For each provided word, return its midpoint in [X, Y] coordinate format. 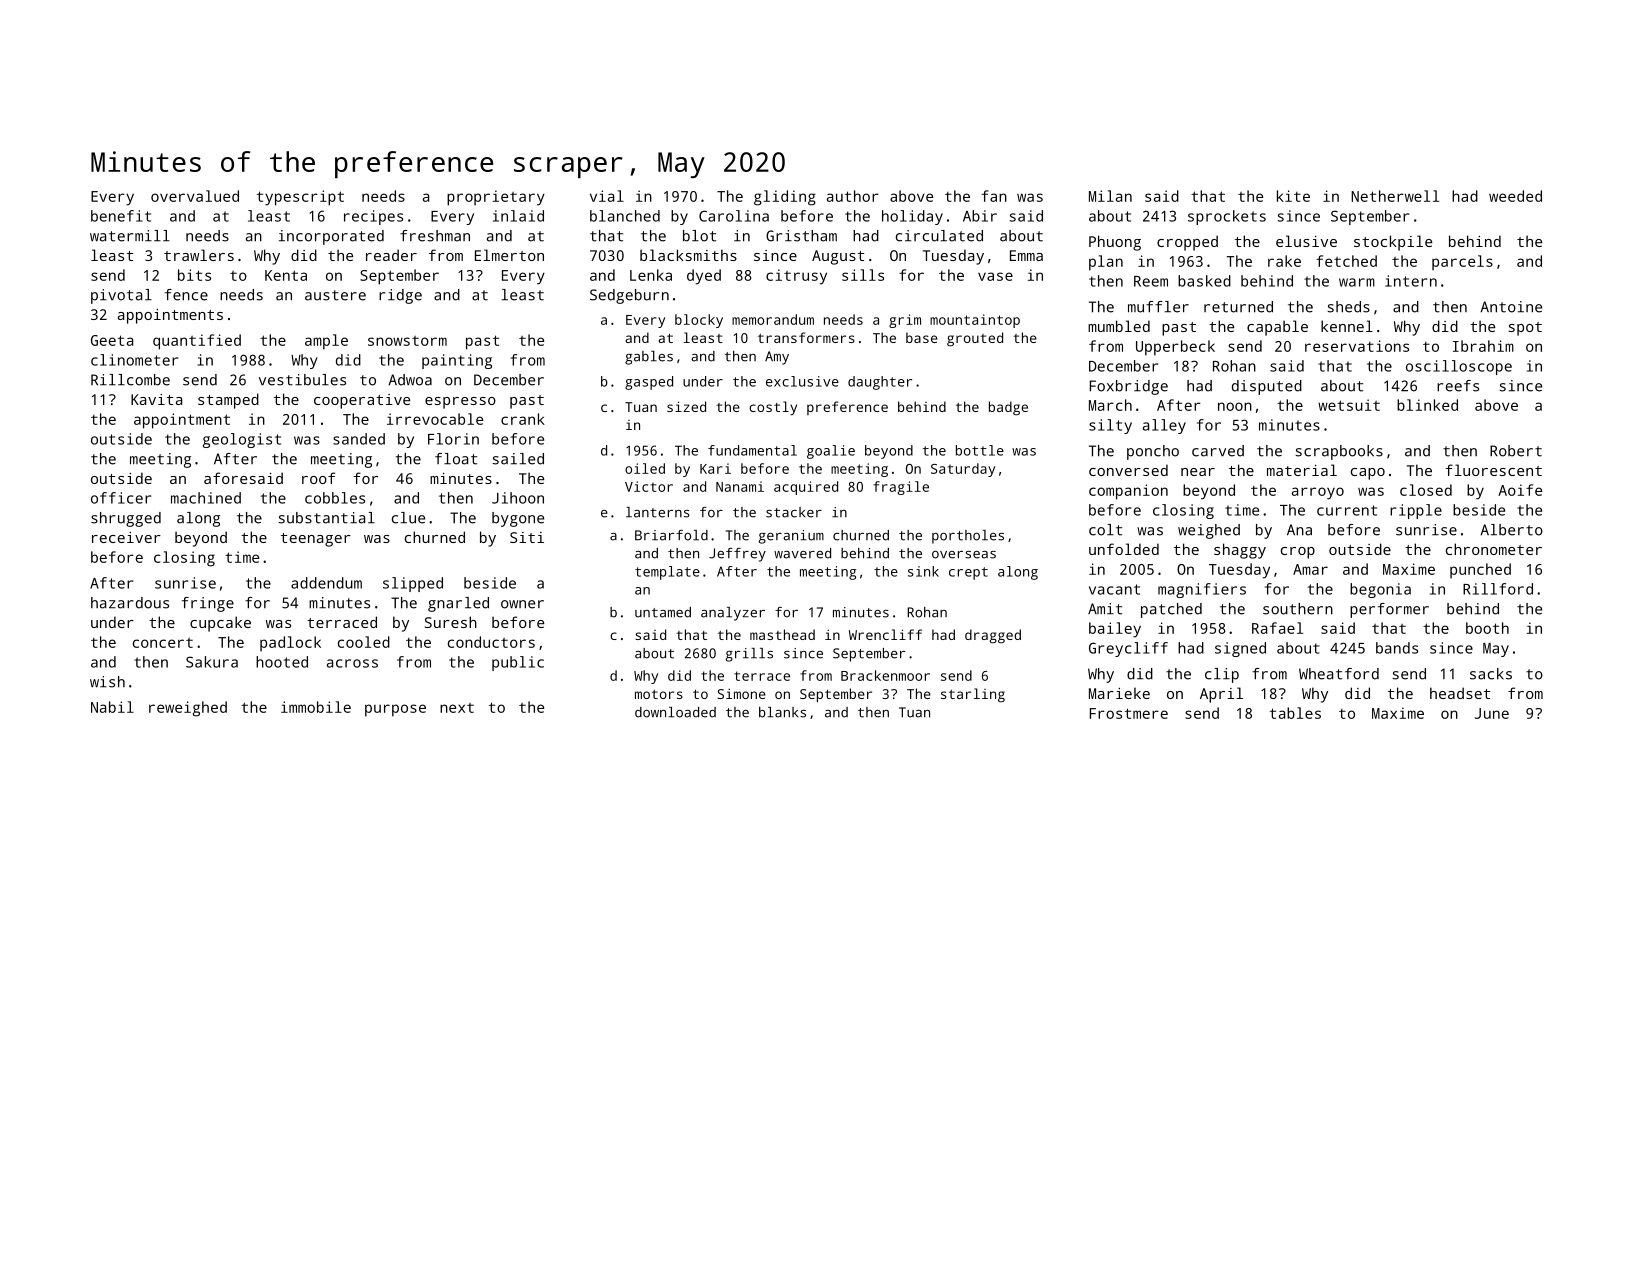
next [457, 708]
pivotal [121, 296]
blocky [699, 321]
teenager [316, 540]
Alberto [1511, 530]
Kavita [156, 399]
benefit [121, 216]
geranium [791, 537]
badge [1008, 408]
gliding [785, 198]
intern [1411, 281]
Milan [1110, 196]
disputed [1267, 387]
